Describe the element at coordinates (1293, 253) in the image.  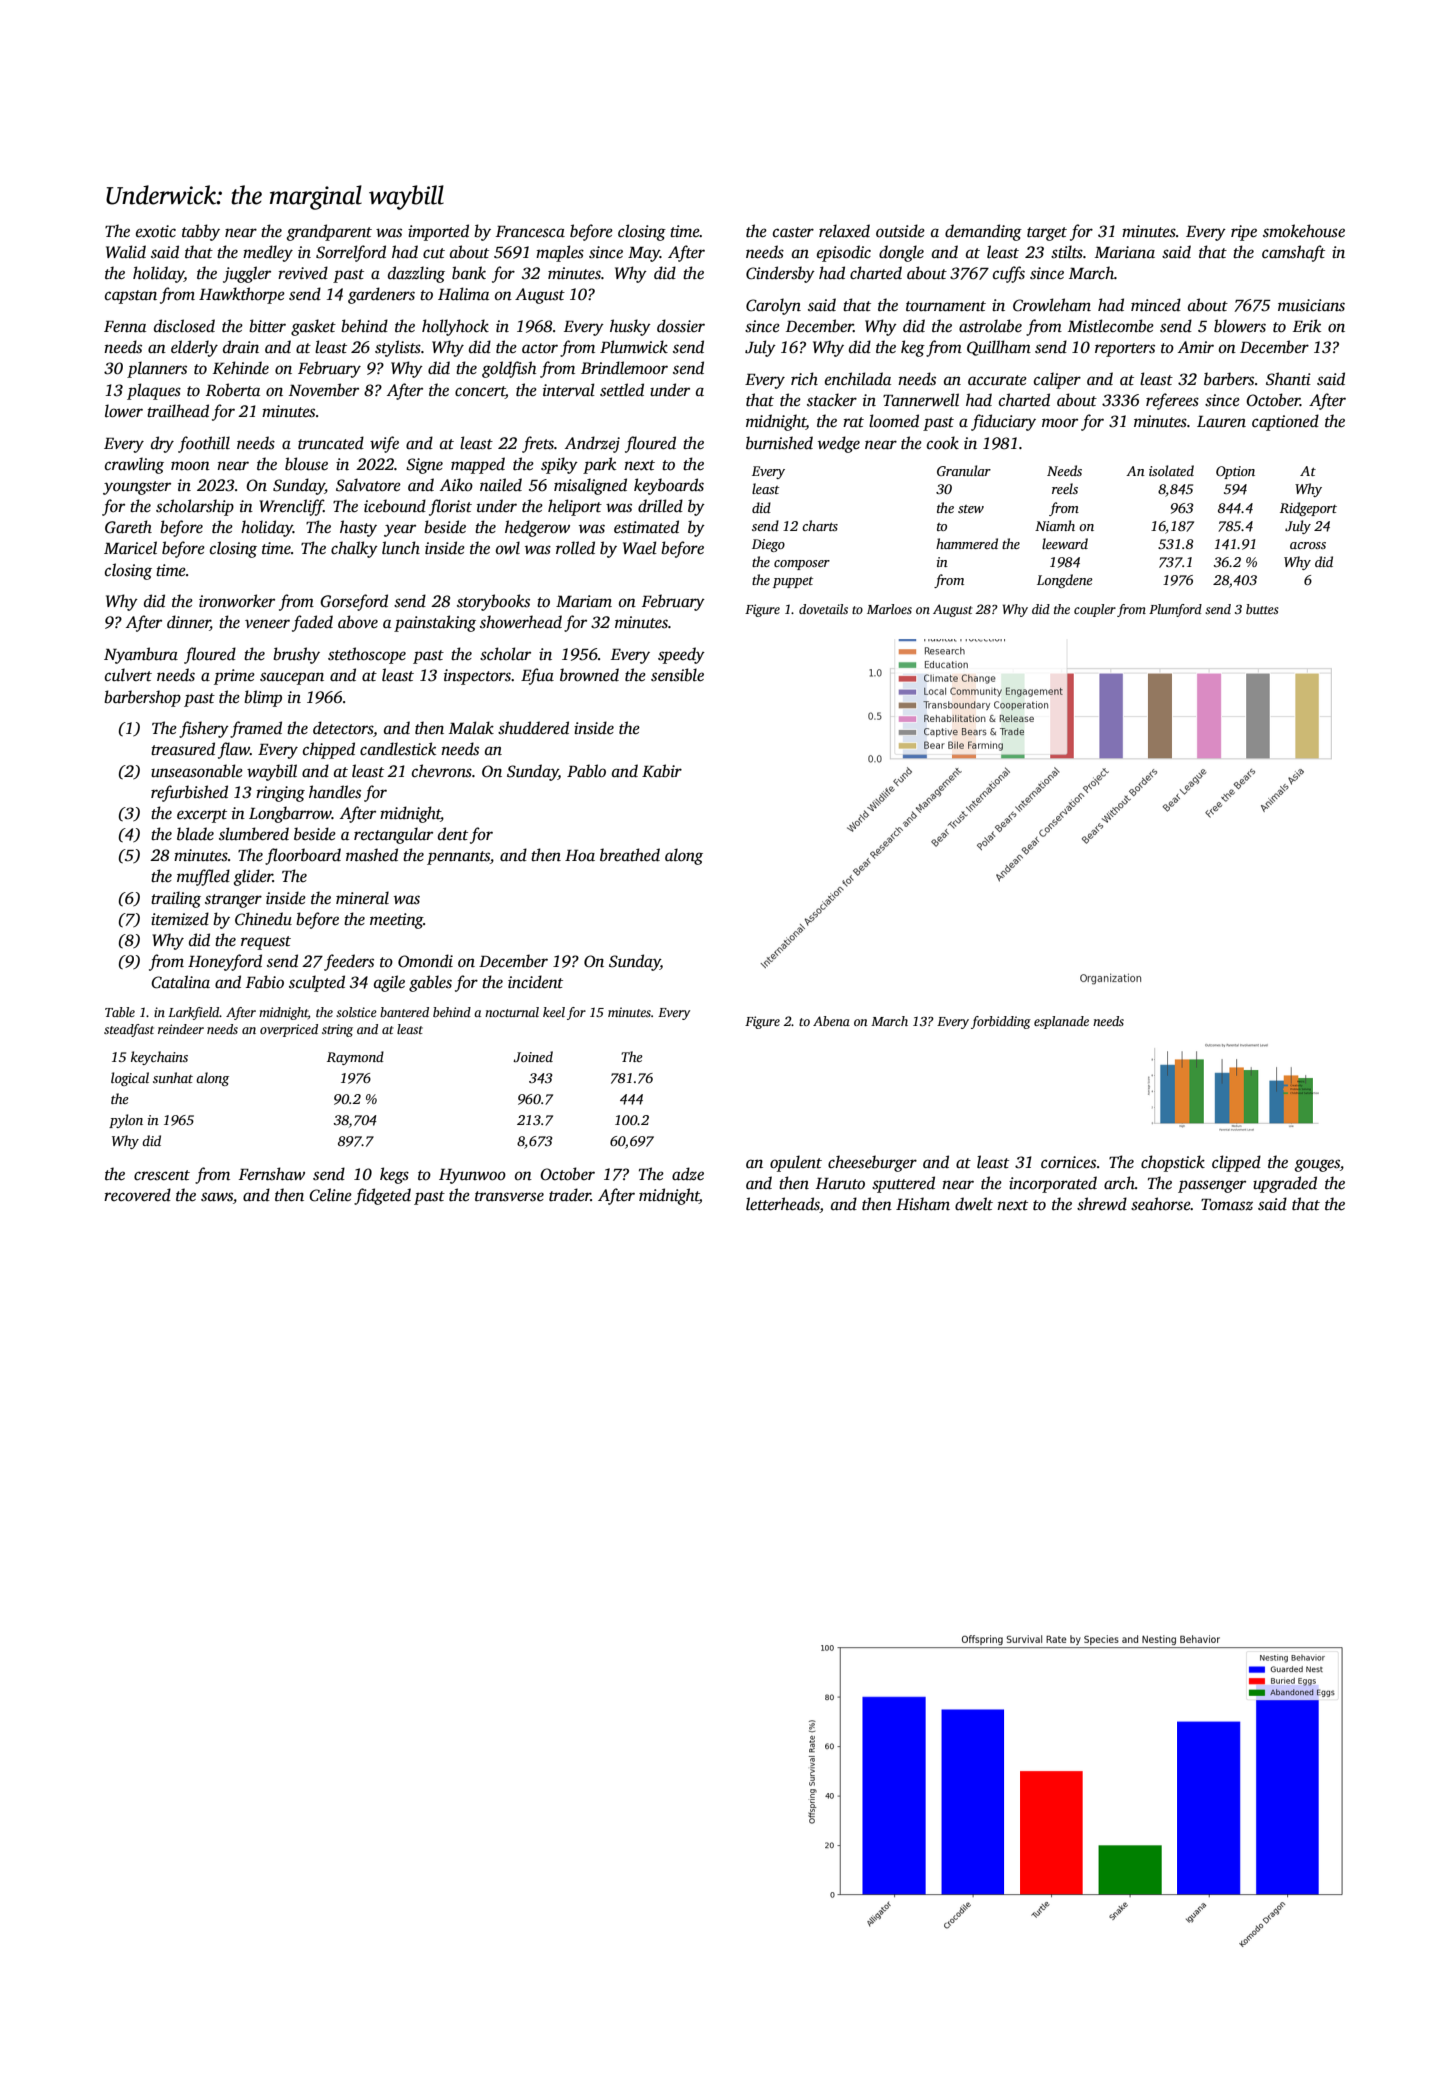
I see `camshaft` at that location.
